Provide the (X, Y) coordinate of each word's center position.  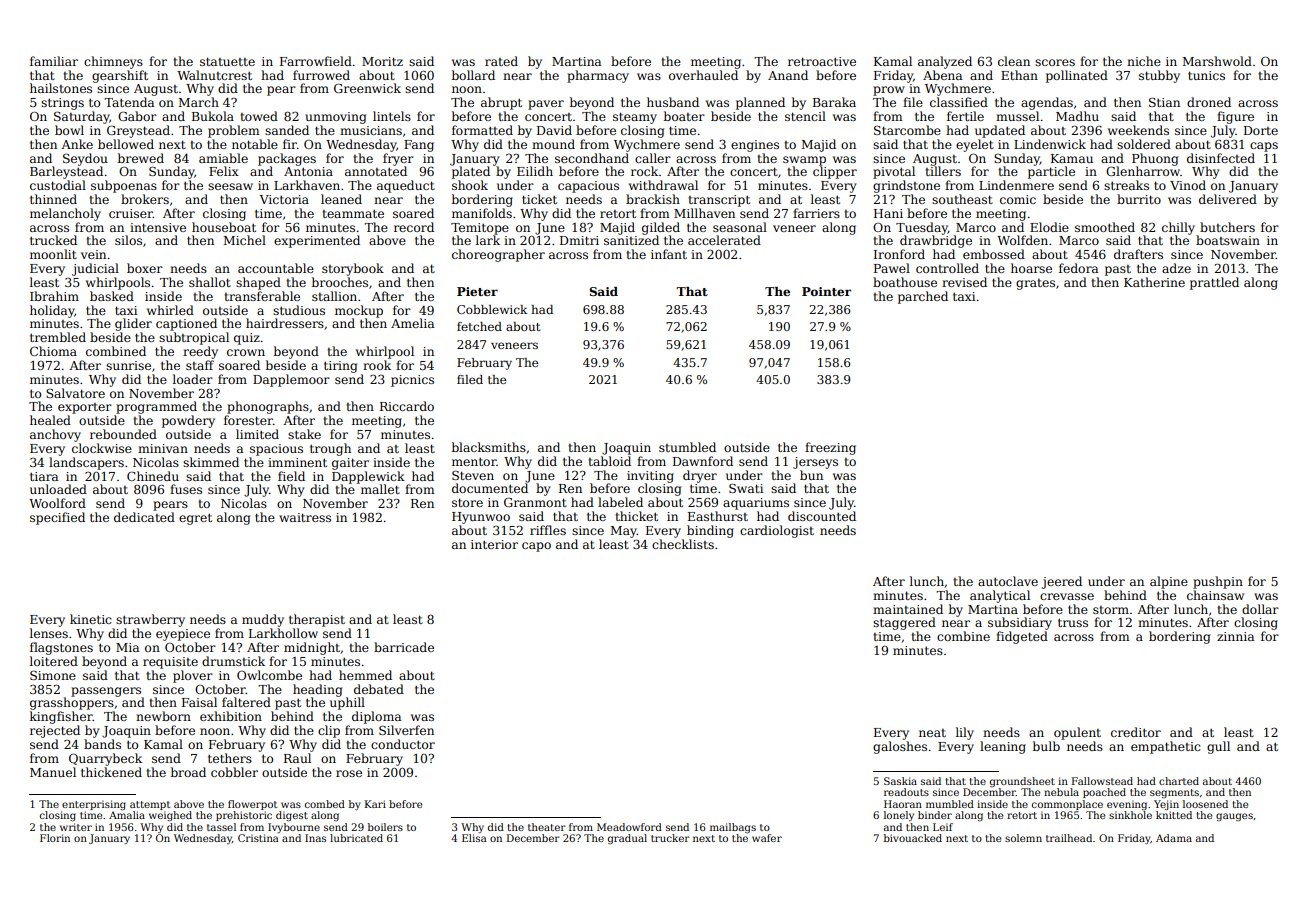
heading (317, 690)
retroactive (822, 61)
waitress (305, 517)
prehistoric (244, 816)
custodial (58, 185)
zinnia (1235, 636)
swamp (804, 161)
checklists (683, 544)
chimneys (113, 62)
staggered (904, 623)
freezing (830, 448)
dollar (1260, 609)
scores (1055, 62)
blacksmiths (489, 447)
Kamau (1072, 158)
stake (304, 434)
